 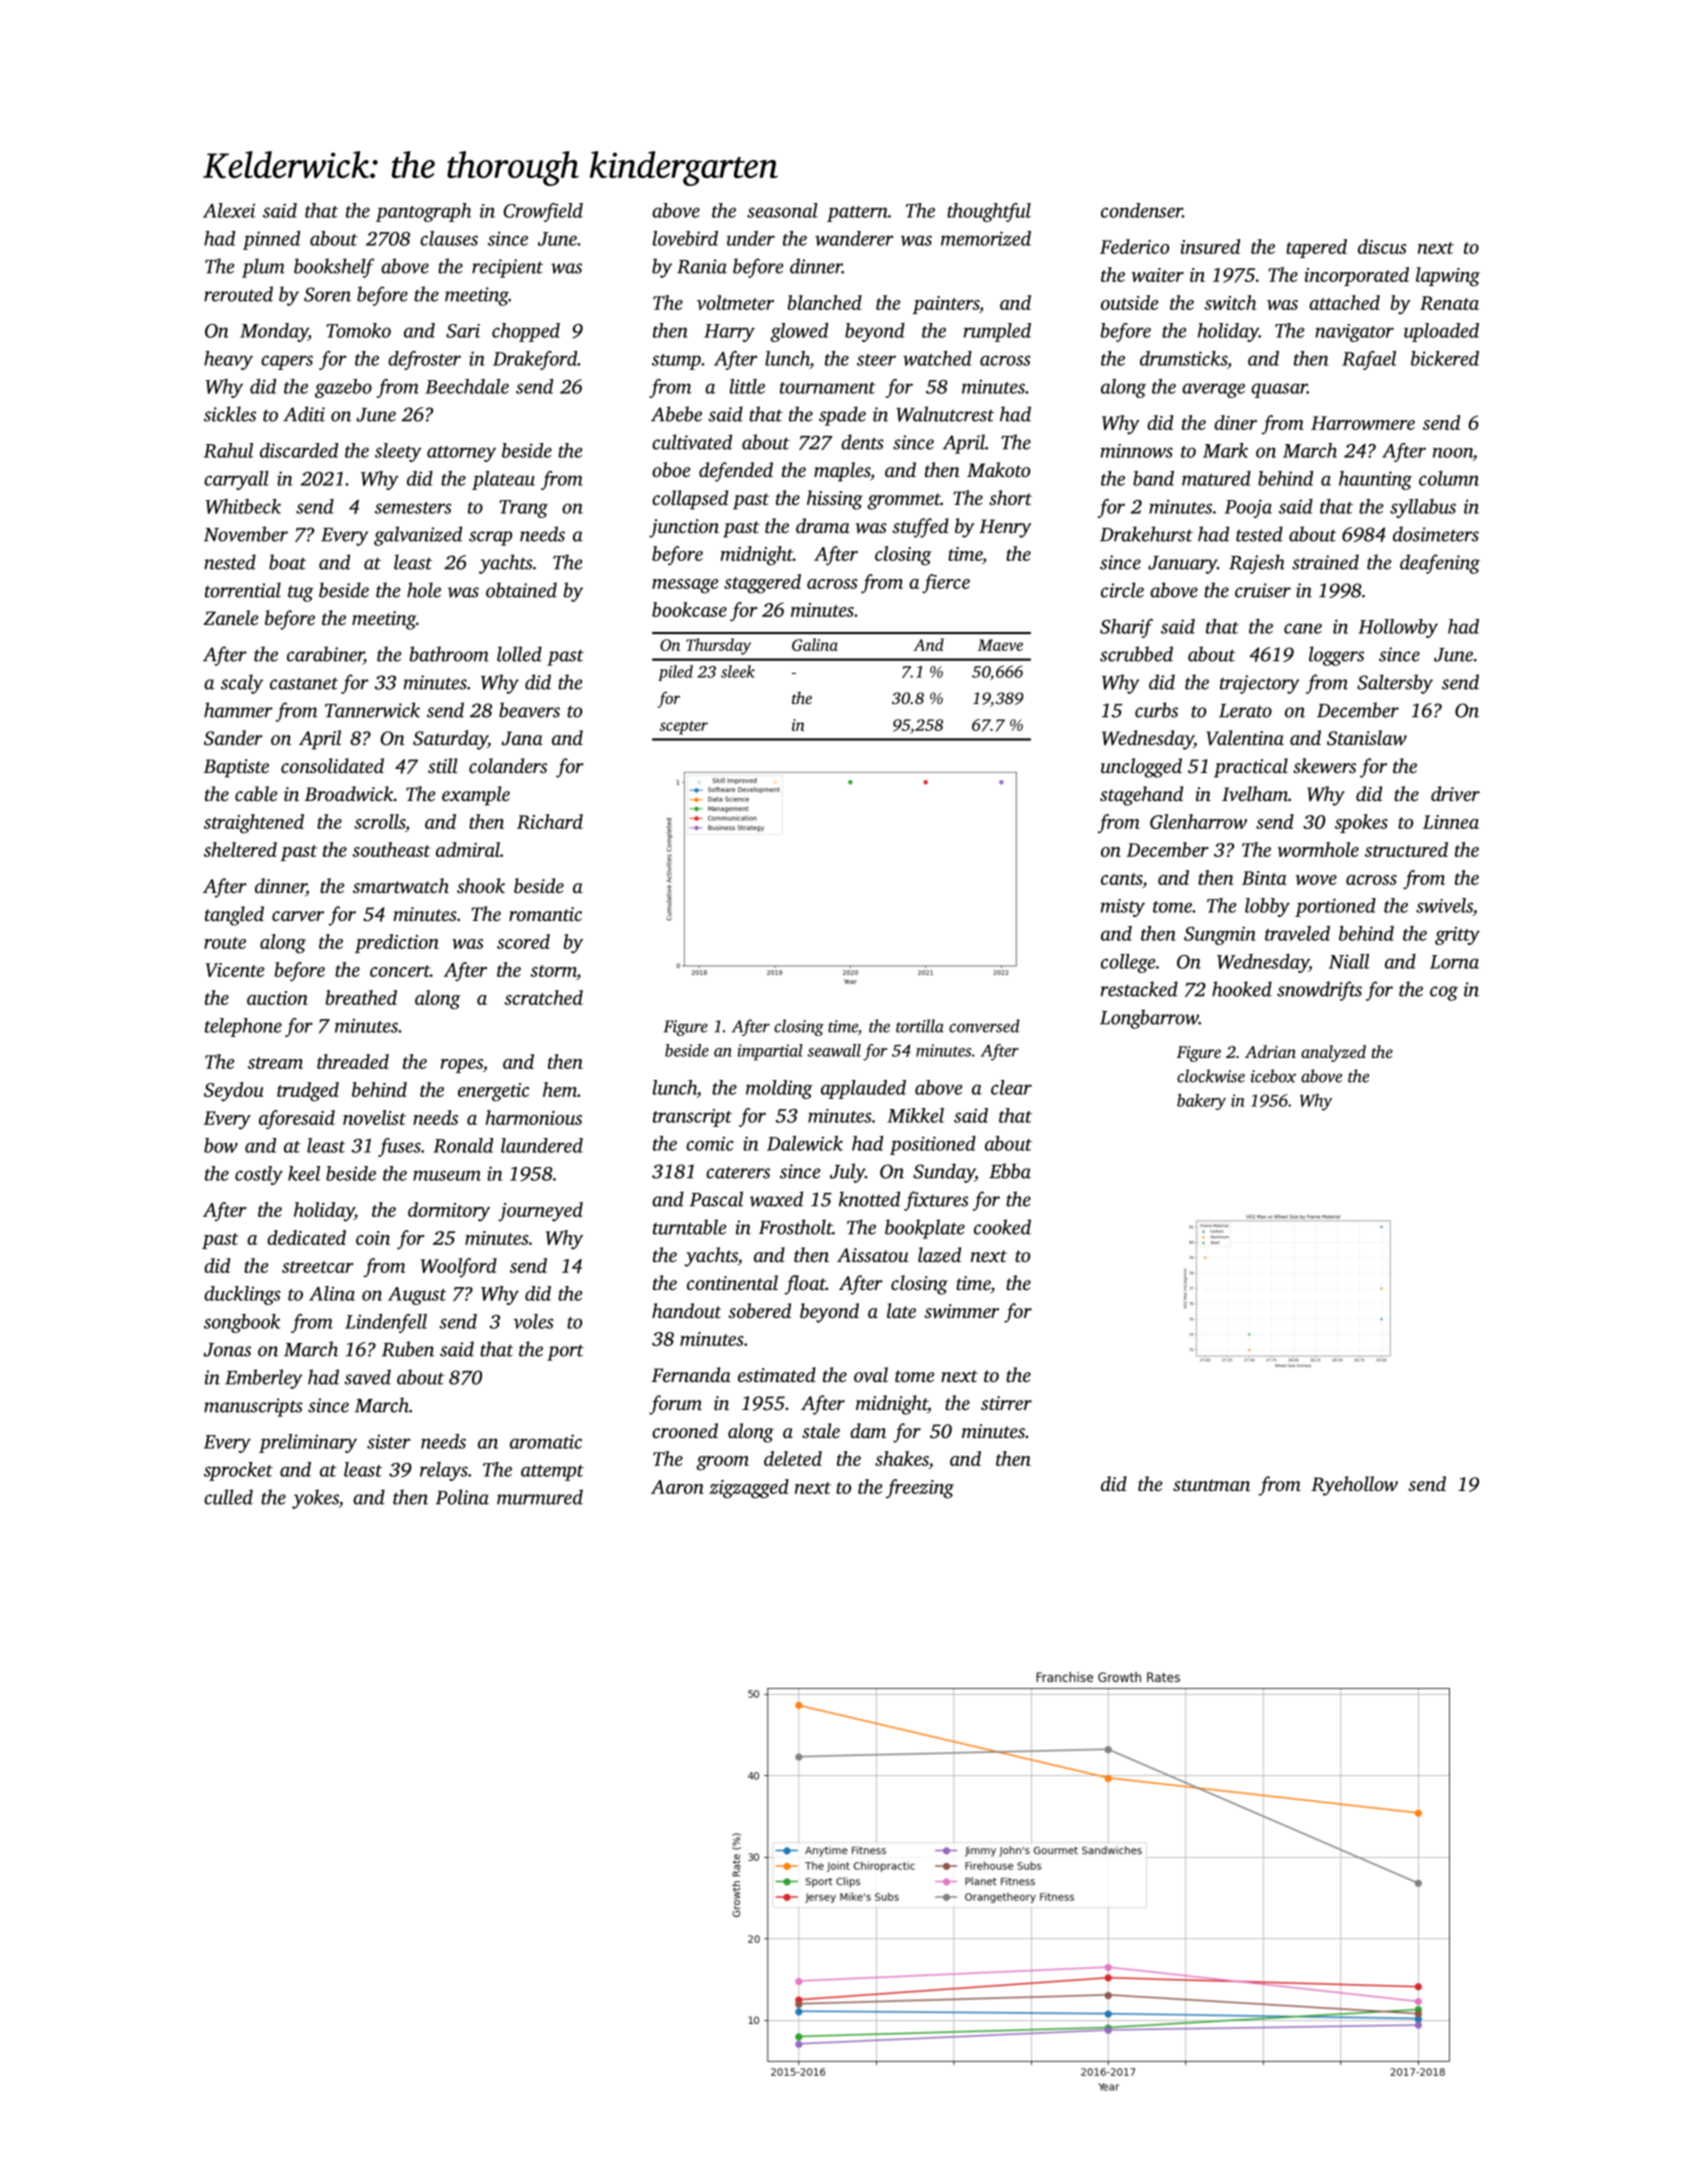 What do you see at coordinates (408, 1349) in the screenshot?
I see `Ruben` at bounding box center [408, 1349].
